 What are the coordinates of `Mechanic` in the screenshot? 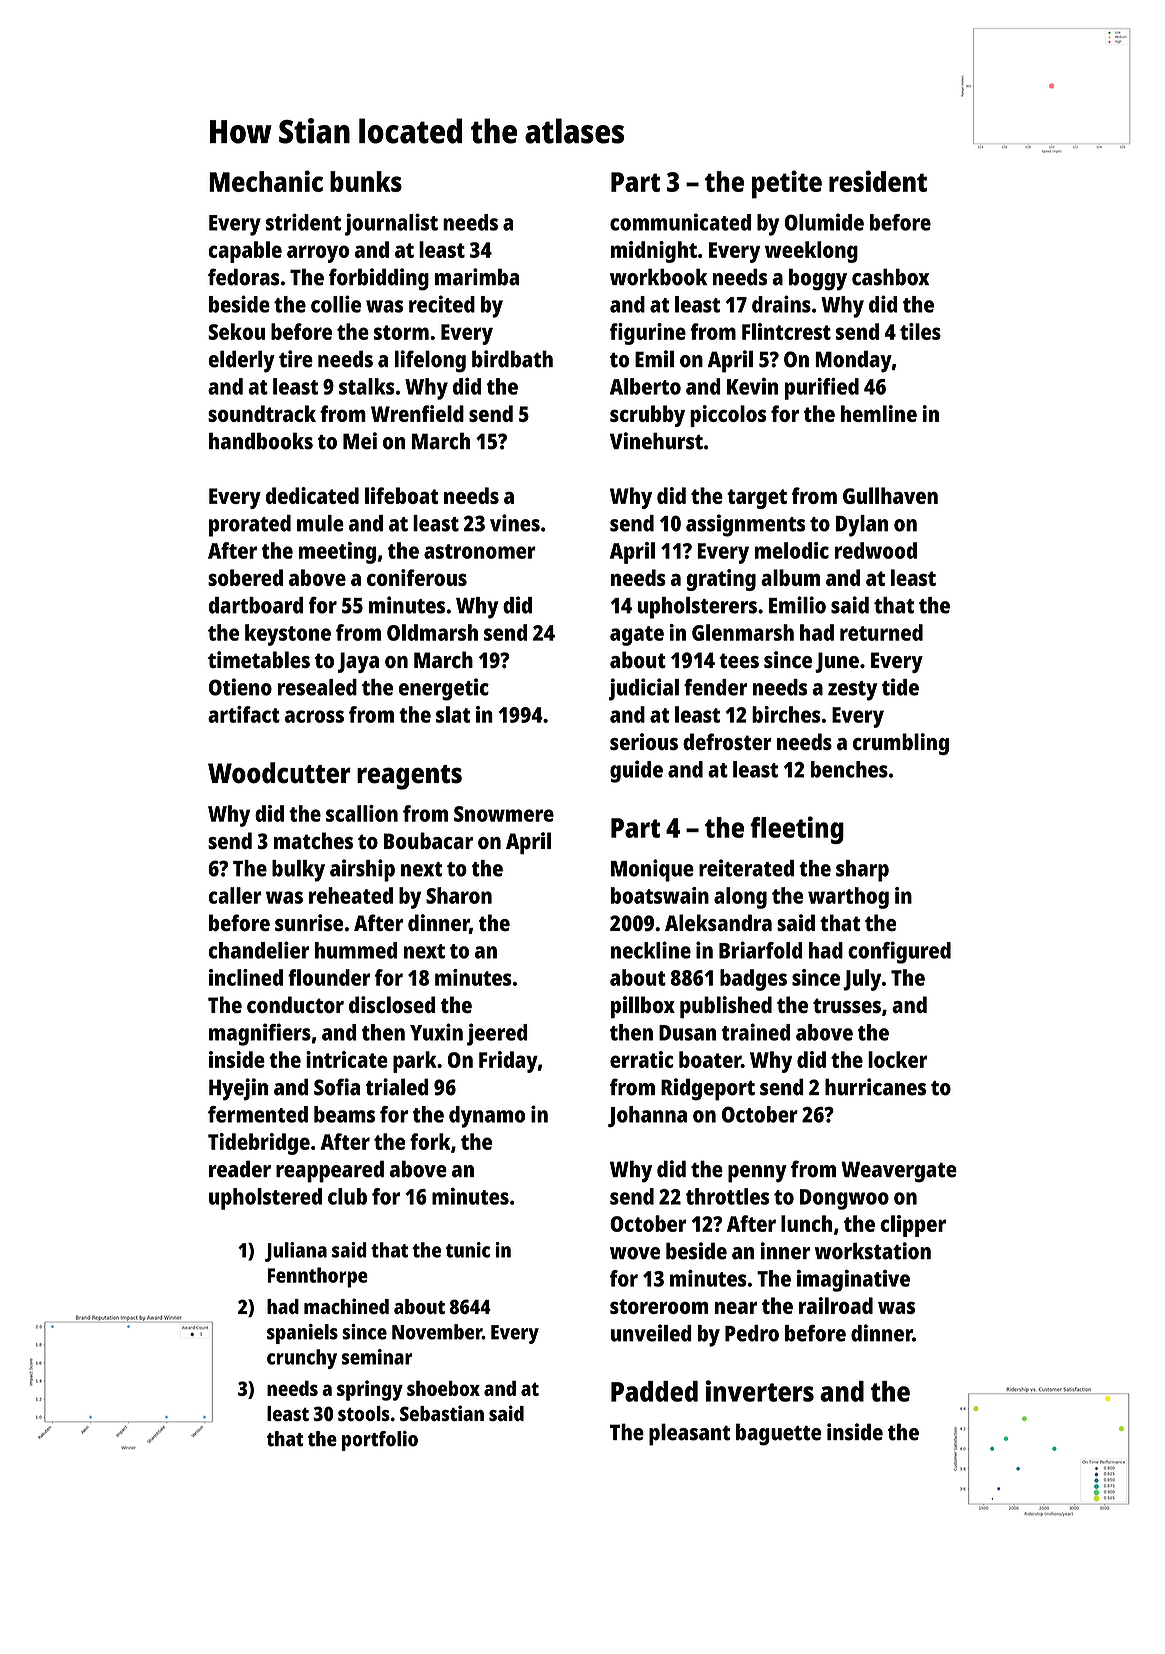 It's located at (266, 181).
